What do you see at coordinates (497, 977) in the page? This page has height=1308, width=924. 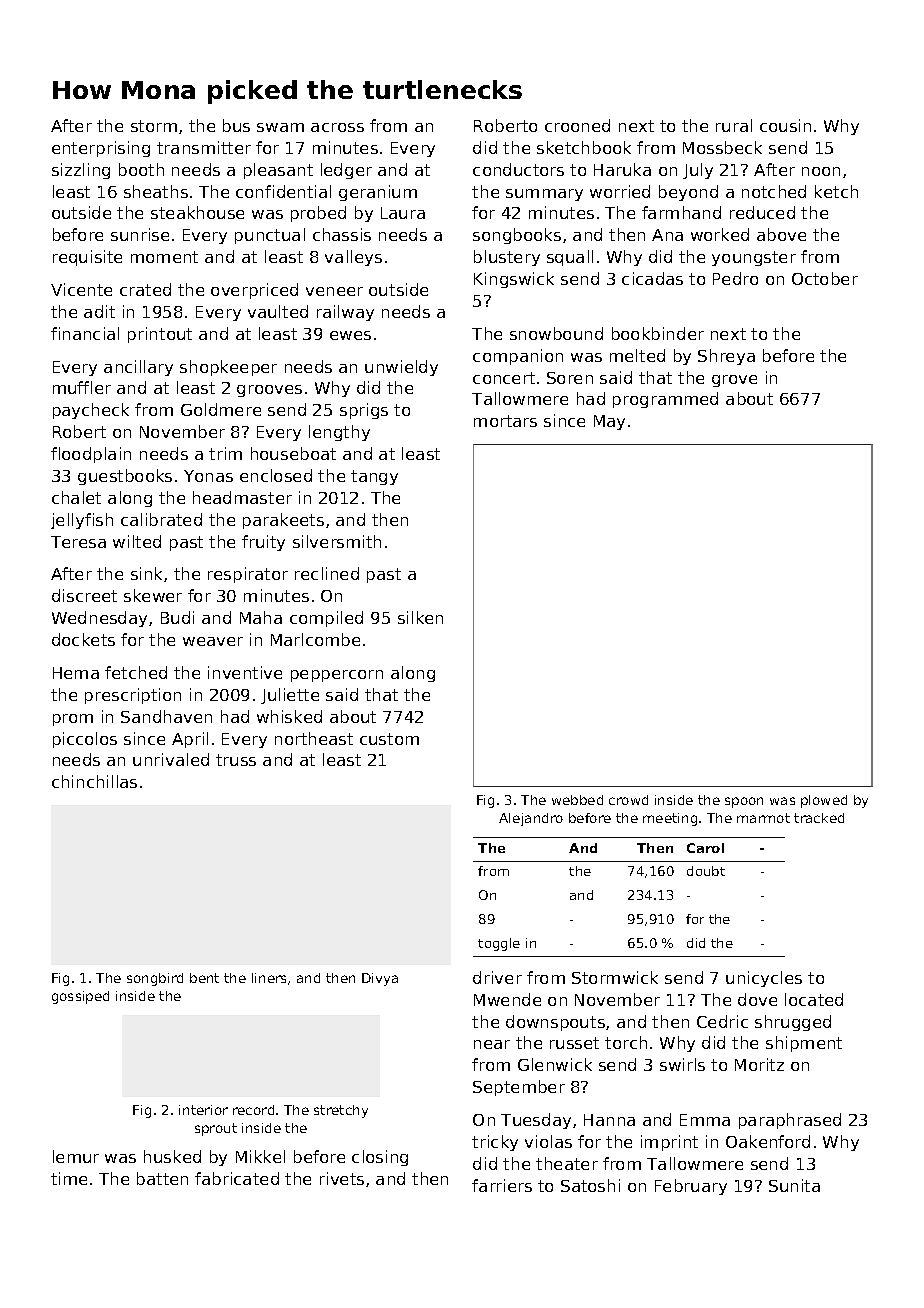 I see `driver` at bounding box center [497, 977].
